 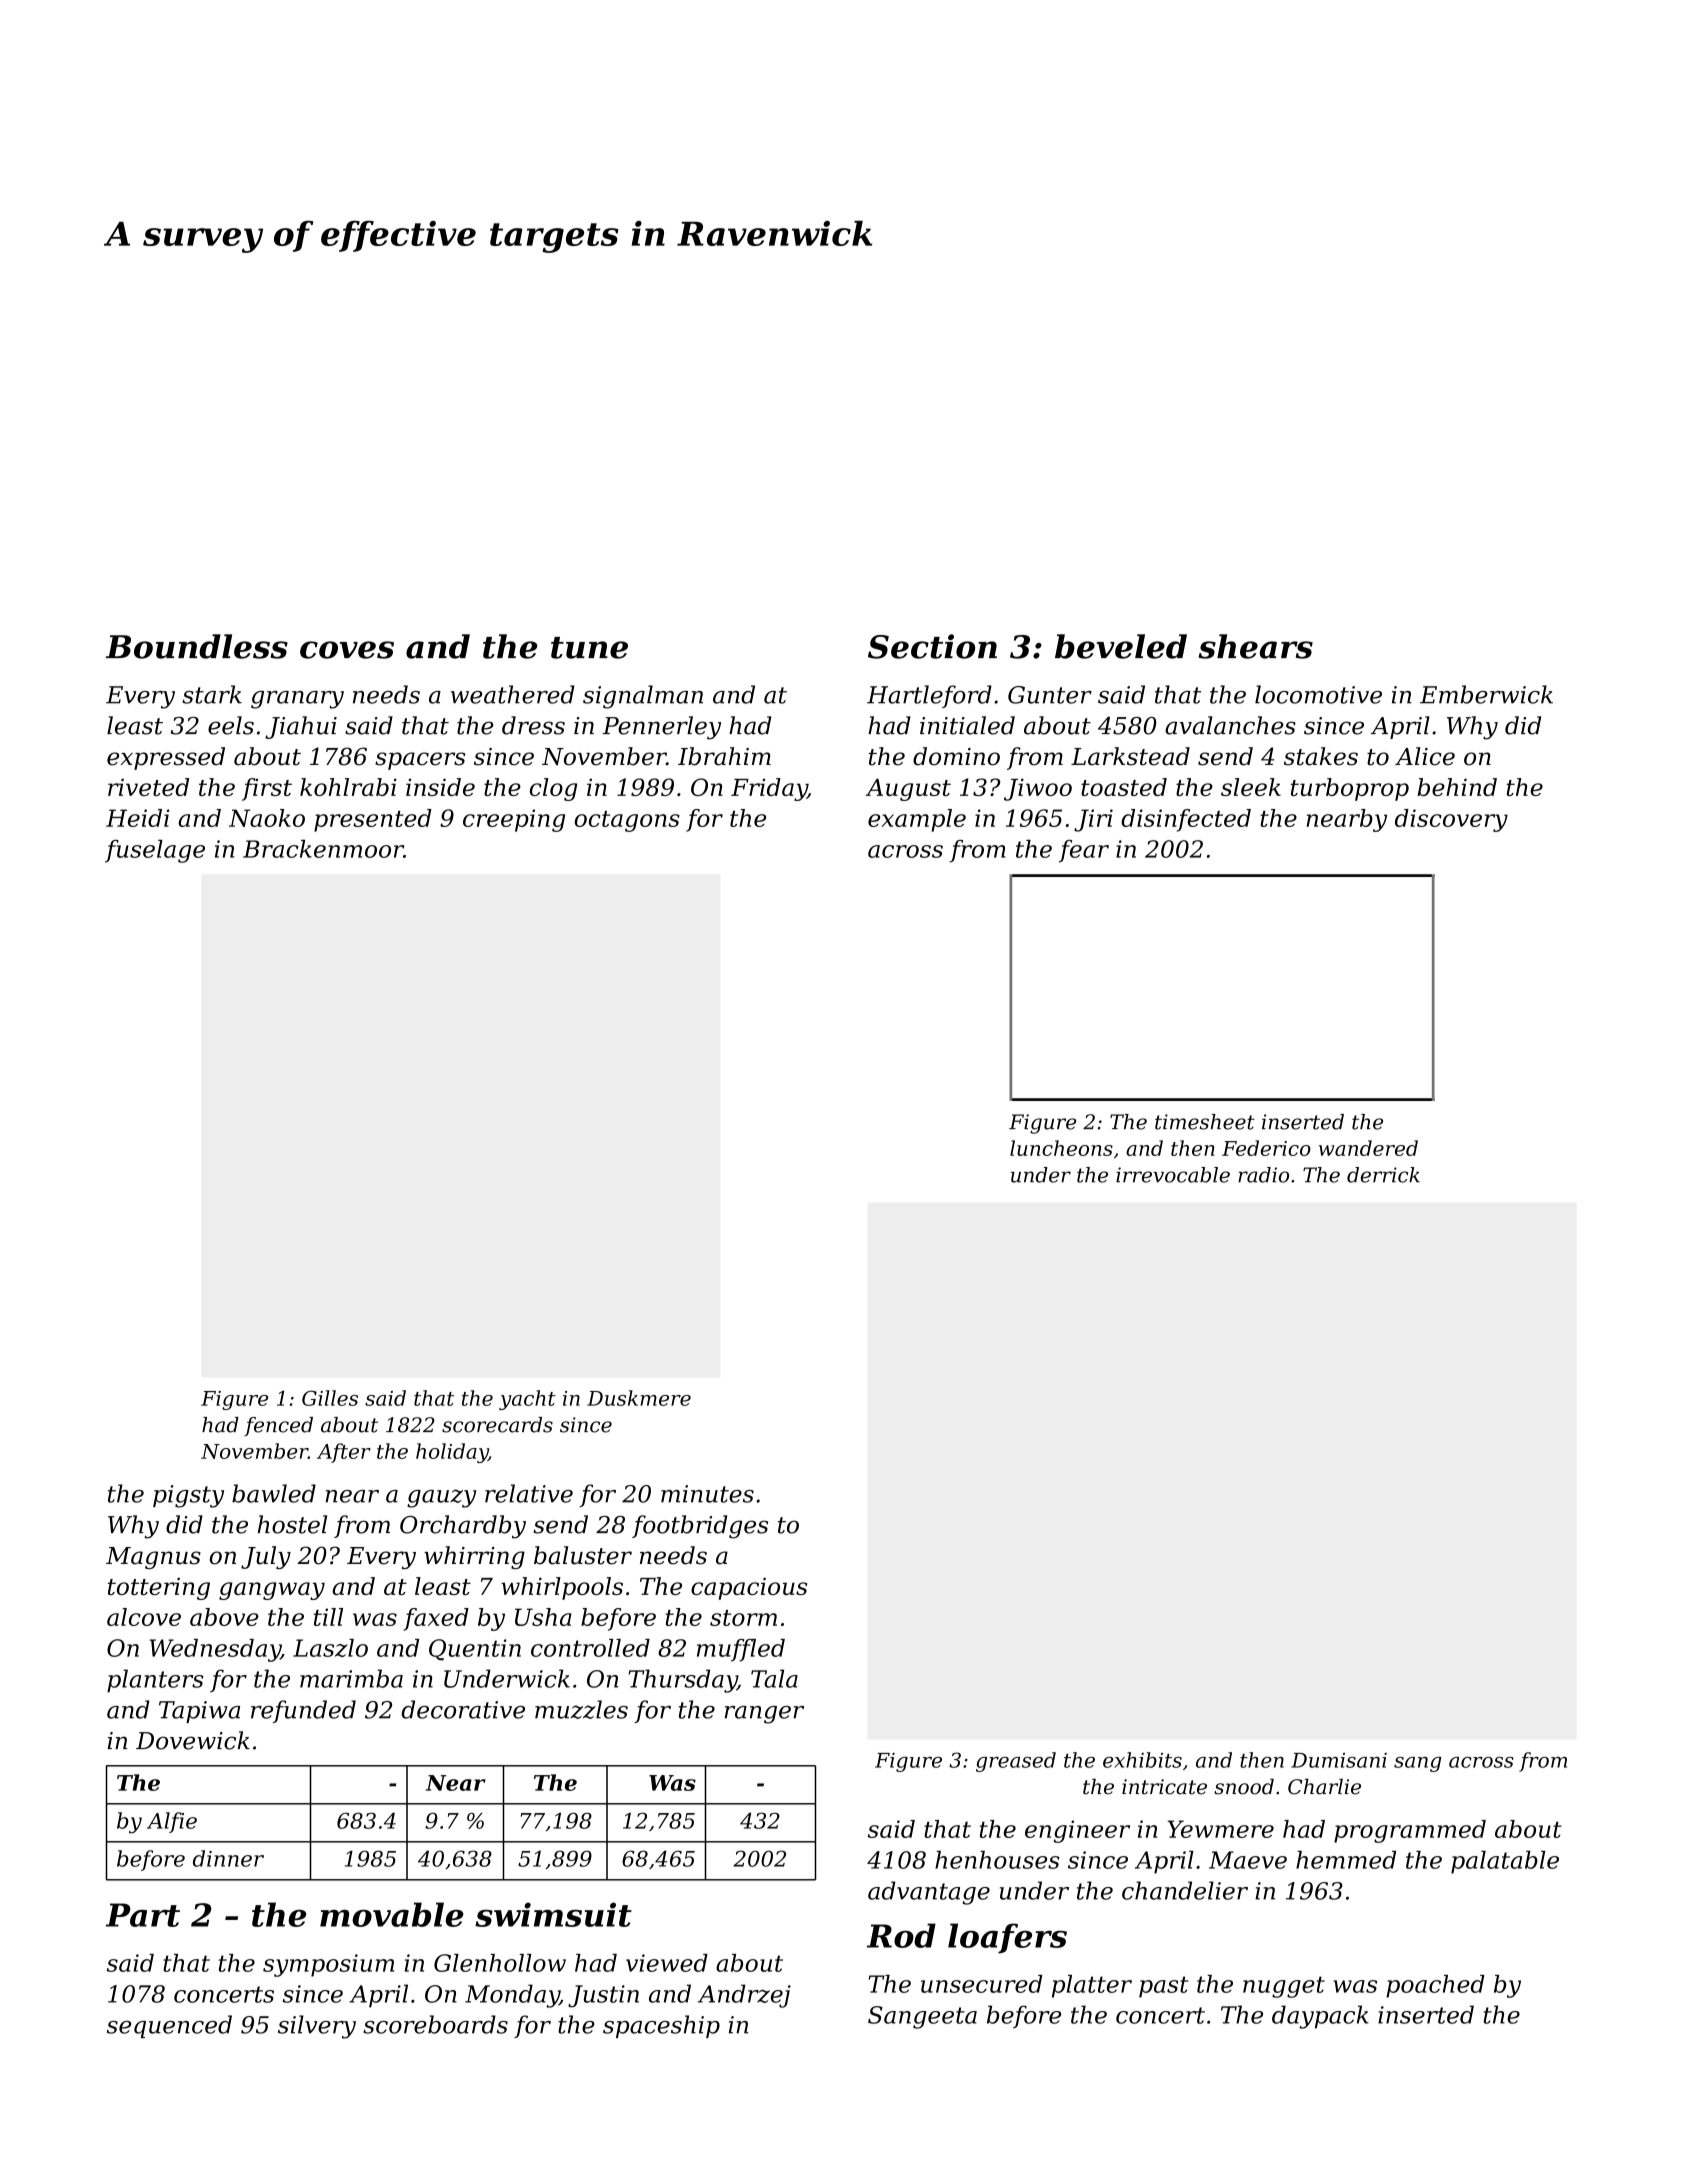 What do you see at coordinates (1368, 1148) in the document?
I see `wandered` at bounding box center [1368, 1148].
